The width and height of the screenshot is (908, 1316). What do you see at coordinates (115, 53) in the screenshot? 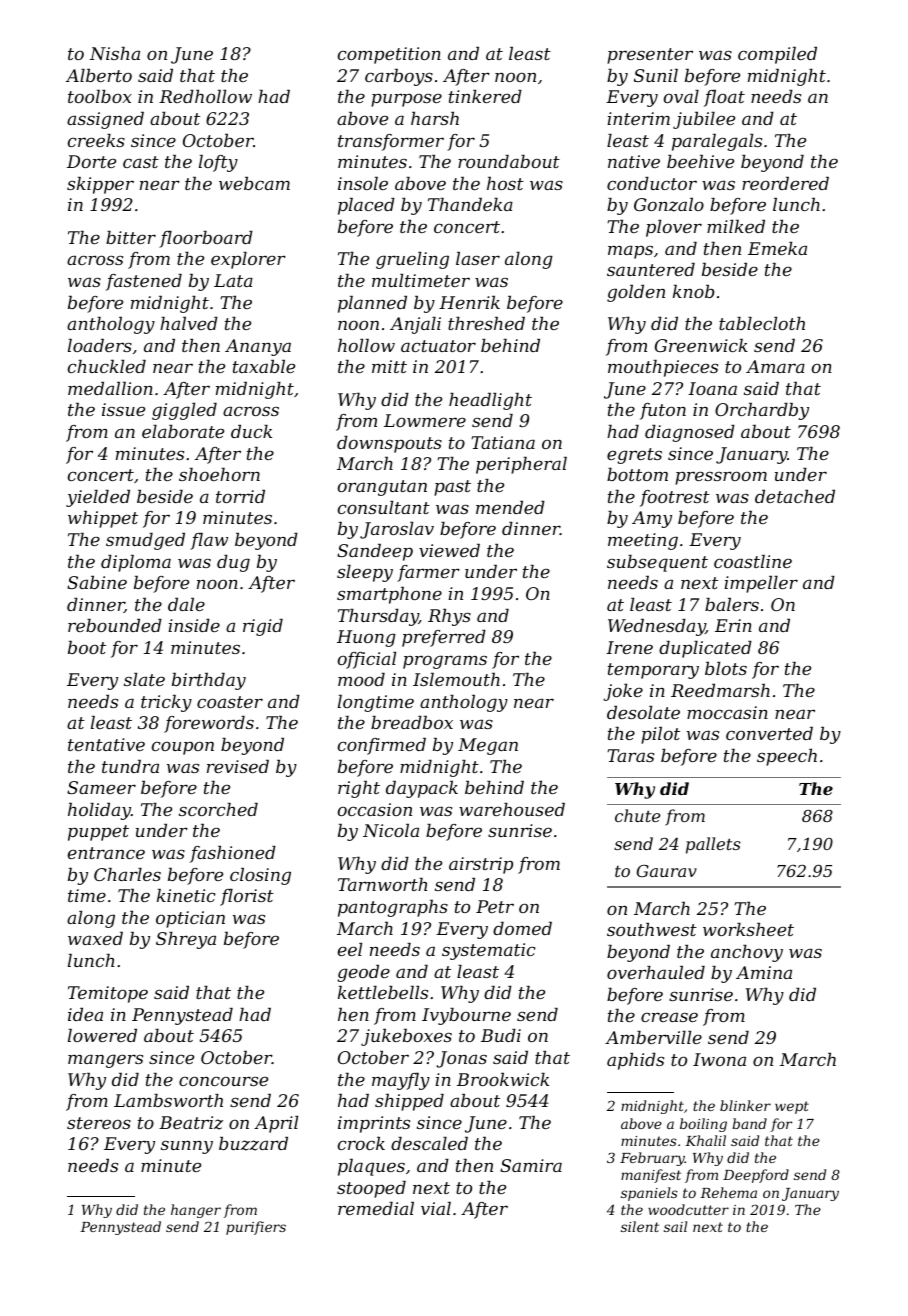
I see `Nisha` at bounding box center [115, 53].
